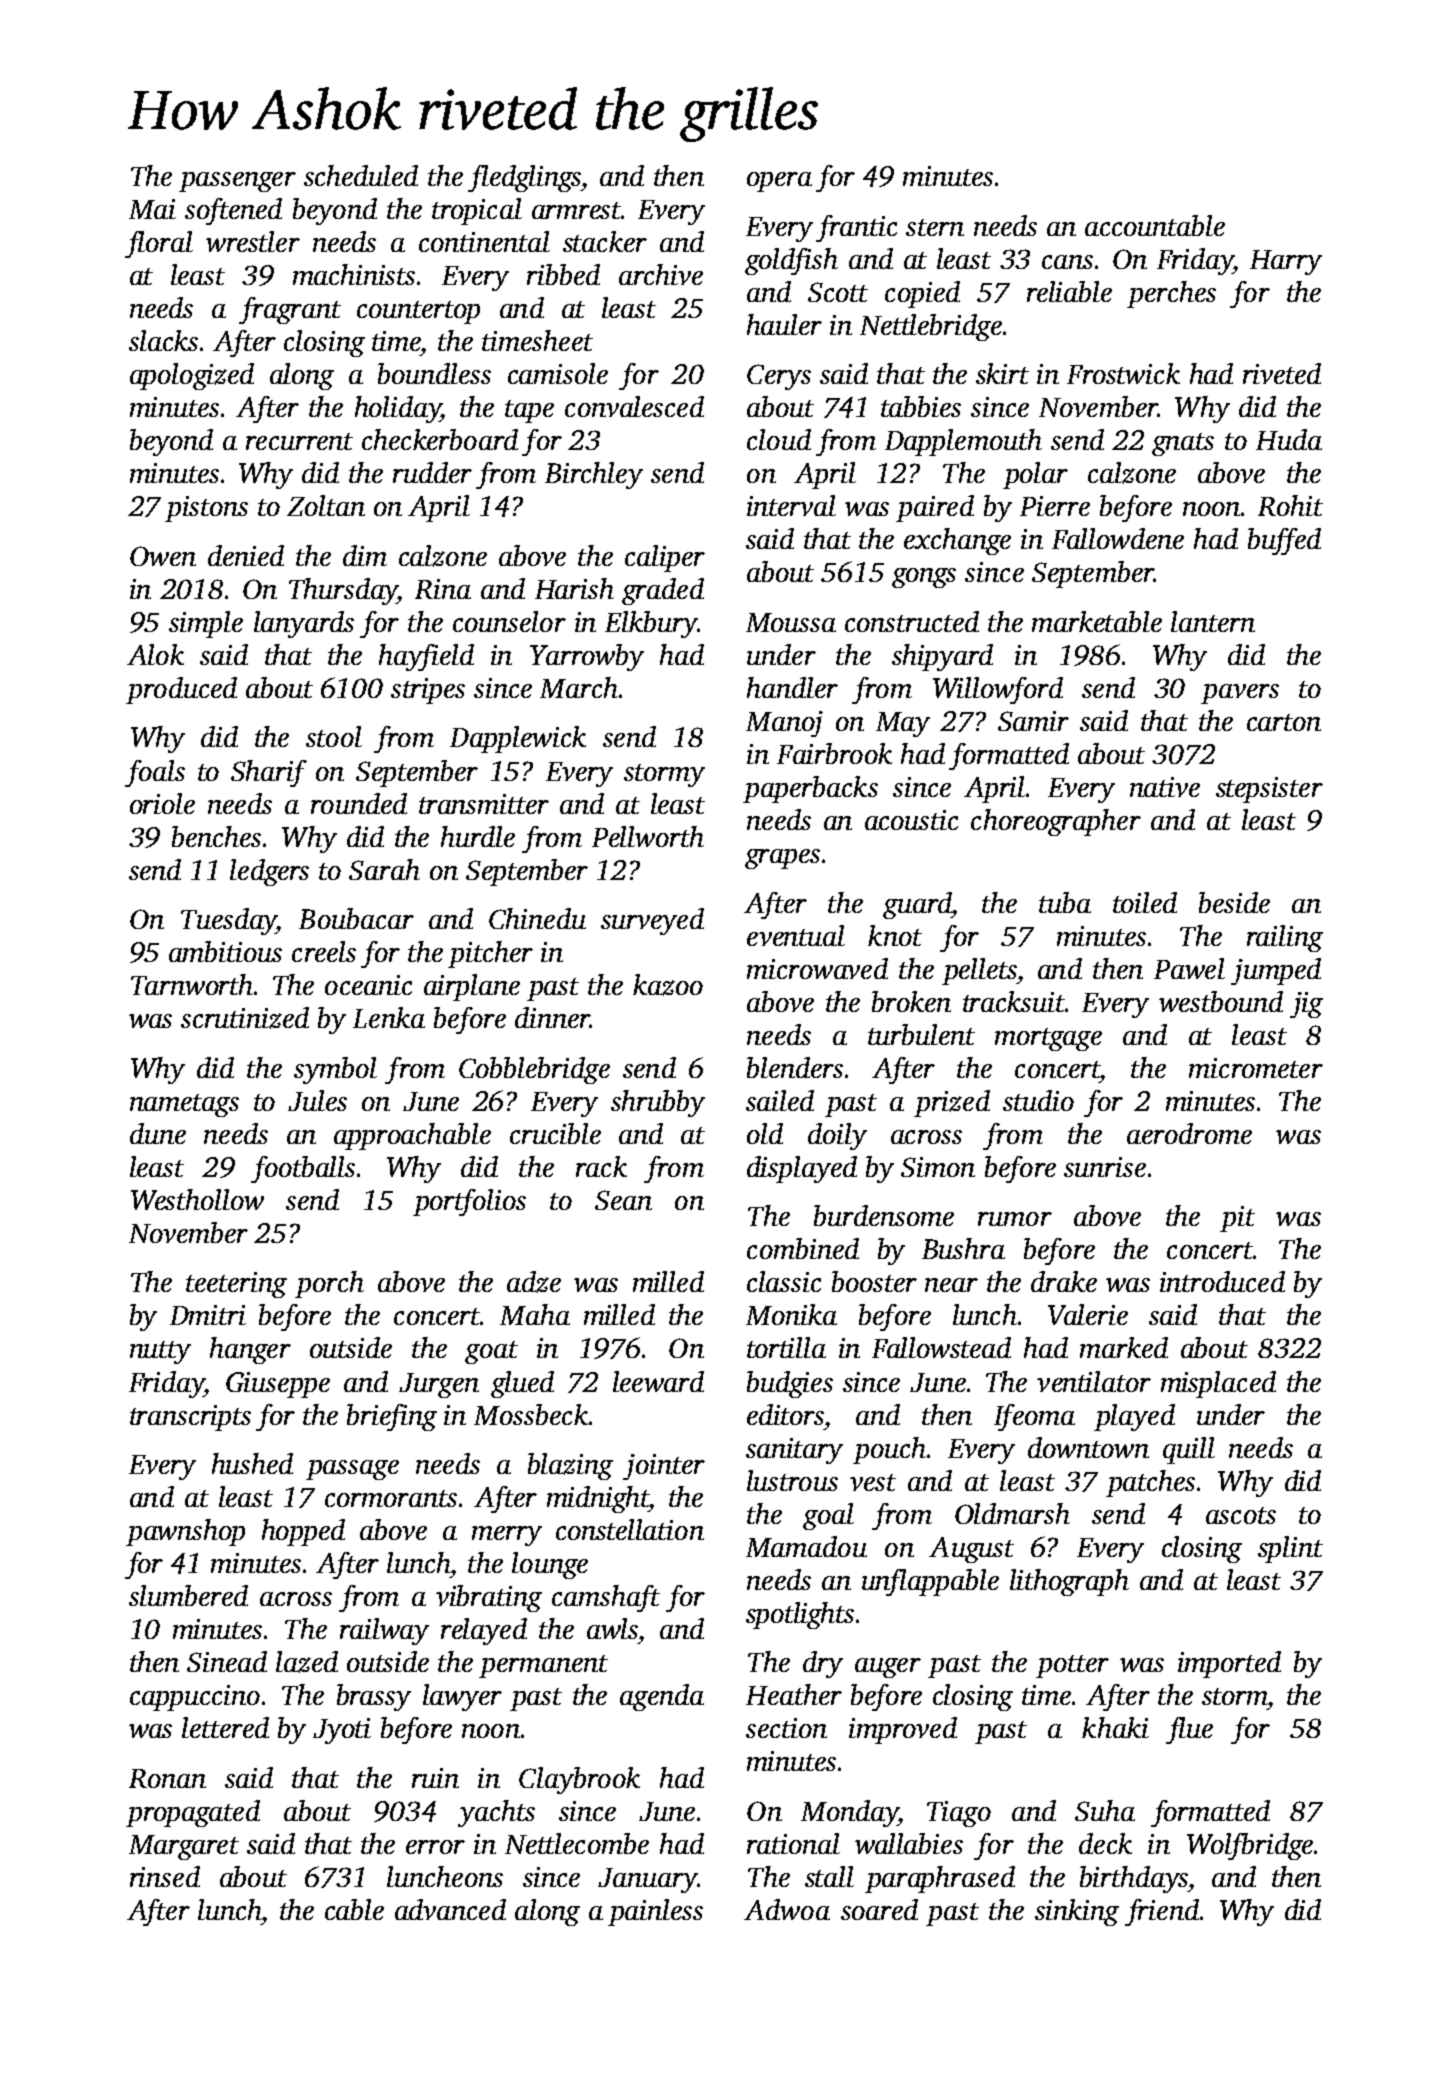 Image resolution: width=1450 pixels, height=2100 pixels. I want to click on patches, so click(1150, 1483).
